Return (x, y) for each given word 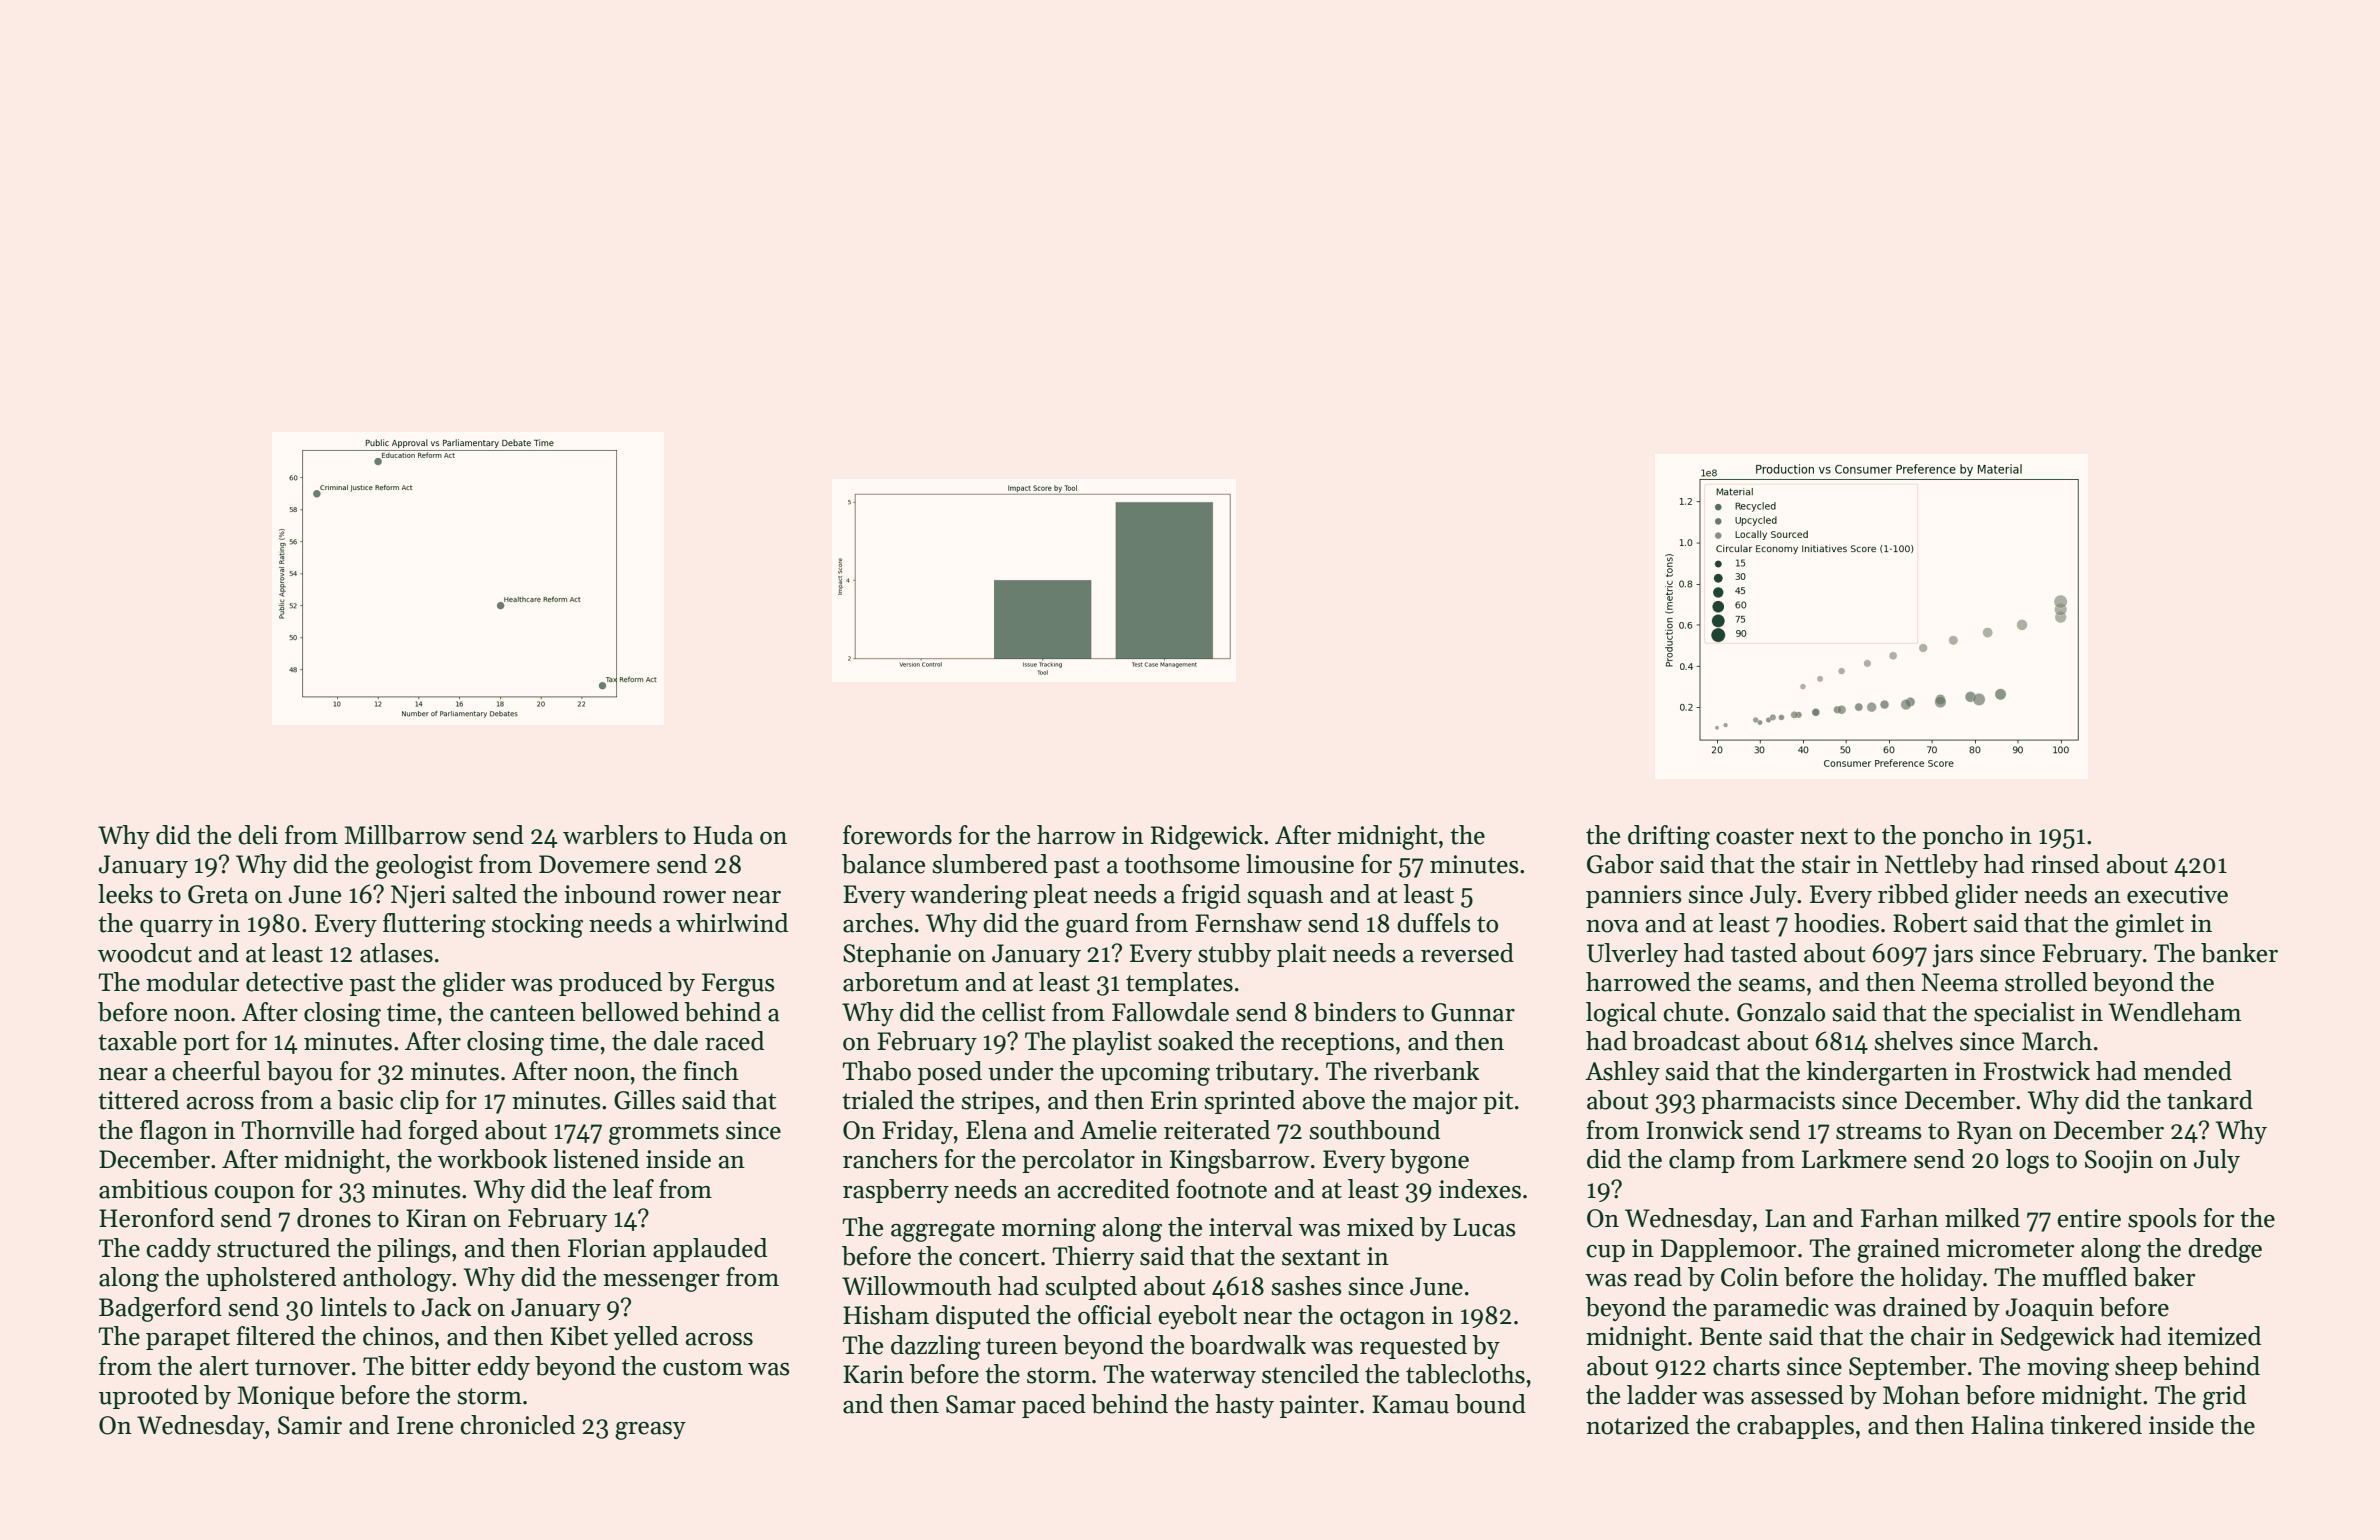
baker (2164, 1277)
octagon (1382, 1319)
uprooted (148, 1397)
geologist (424, 866)
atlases (396, 953)
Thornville (298, 1130)
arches (878, 923)
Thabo (877, 1071)
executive (2177, 894)
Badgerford (160, 1309)
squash (1285, 896)
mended (2187, 1071)
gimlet (2149, 925)
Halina (2007, 1425)
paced (1054, 1406)
